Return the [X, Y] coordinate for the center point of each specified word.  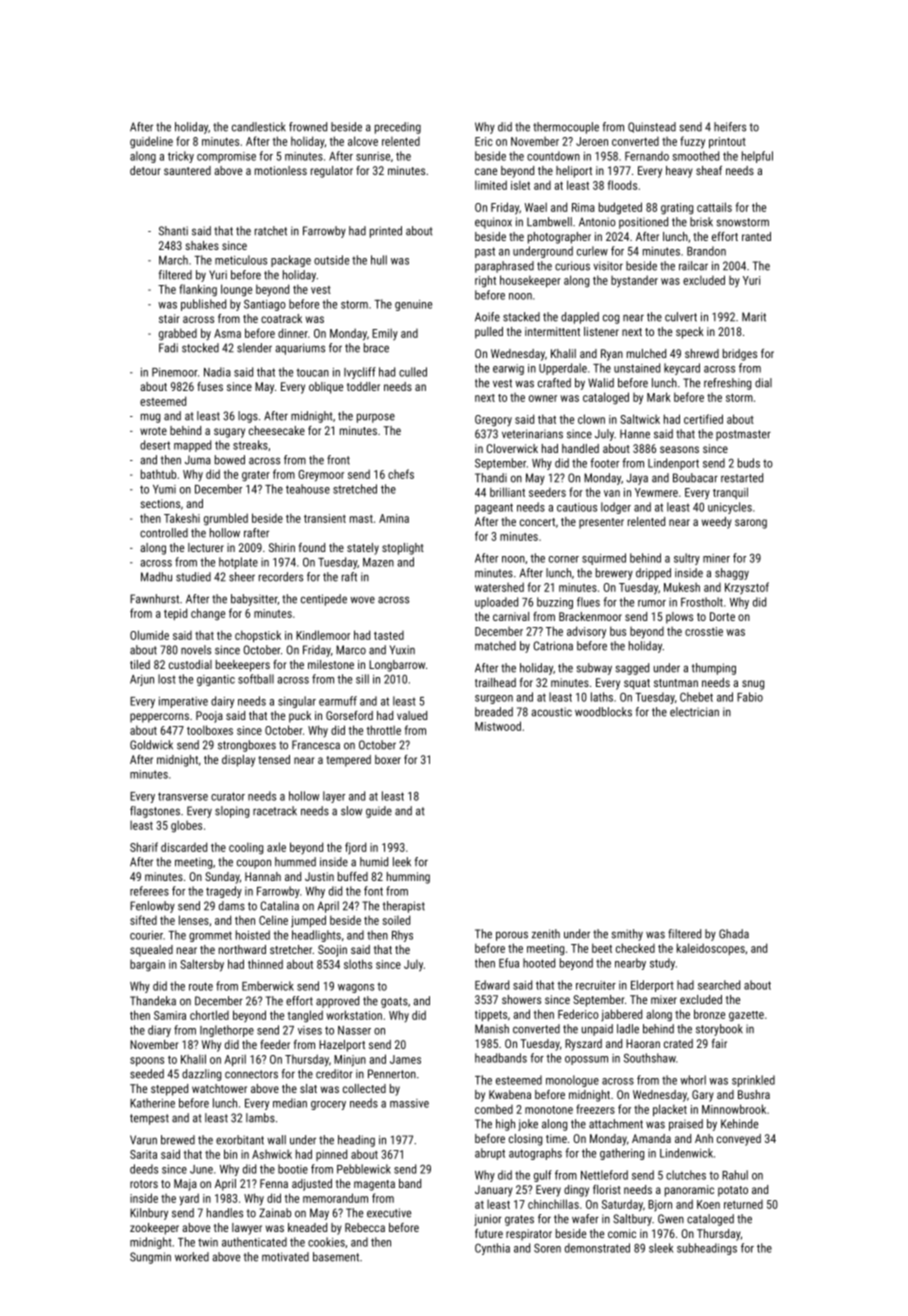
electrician [694, 712]
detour [145, 170]
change [208, 614]
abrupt [490, 1154]
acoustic [551, 712]
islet [520, 185]
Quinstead [652, 127]
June [201, 1169]
